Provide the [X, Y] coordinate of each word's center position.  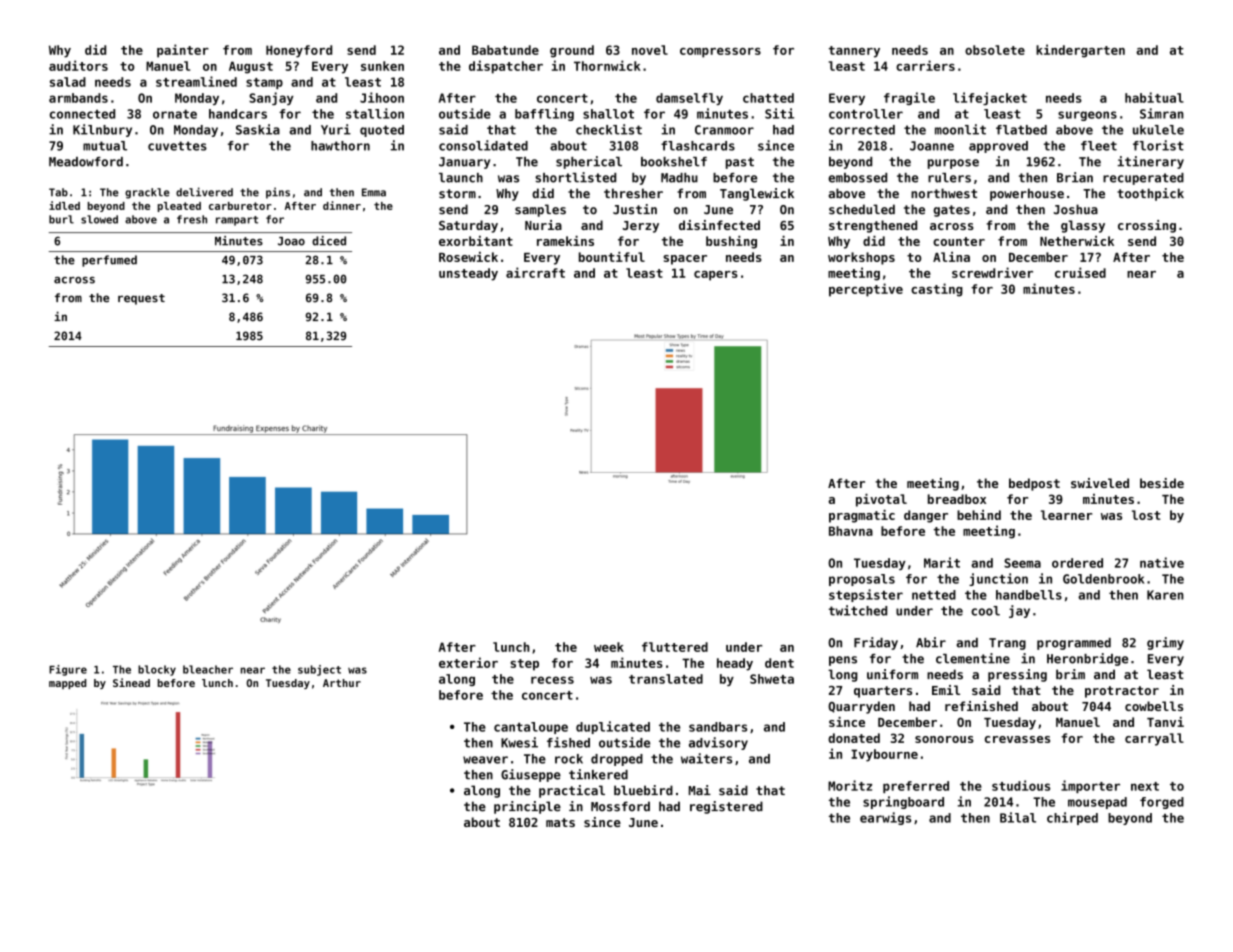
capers [716, 276]
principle [527, 807]
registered [726, 807]
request [141, 299]
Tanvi [1165, 722]
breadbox [957, 499]
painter [183, 51]
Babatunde [505, 50]
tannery [854, 52]
